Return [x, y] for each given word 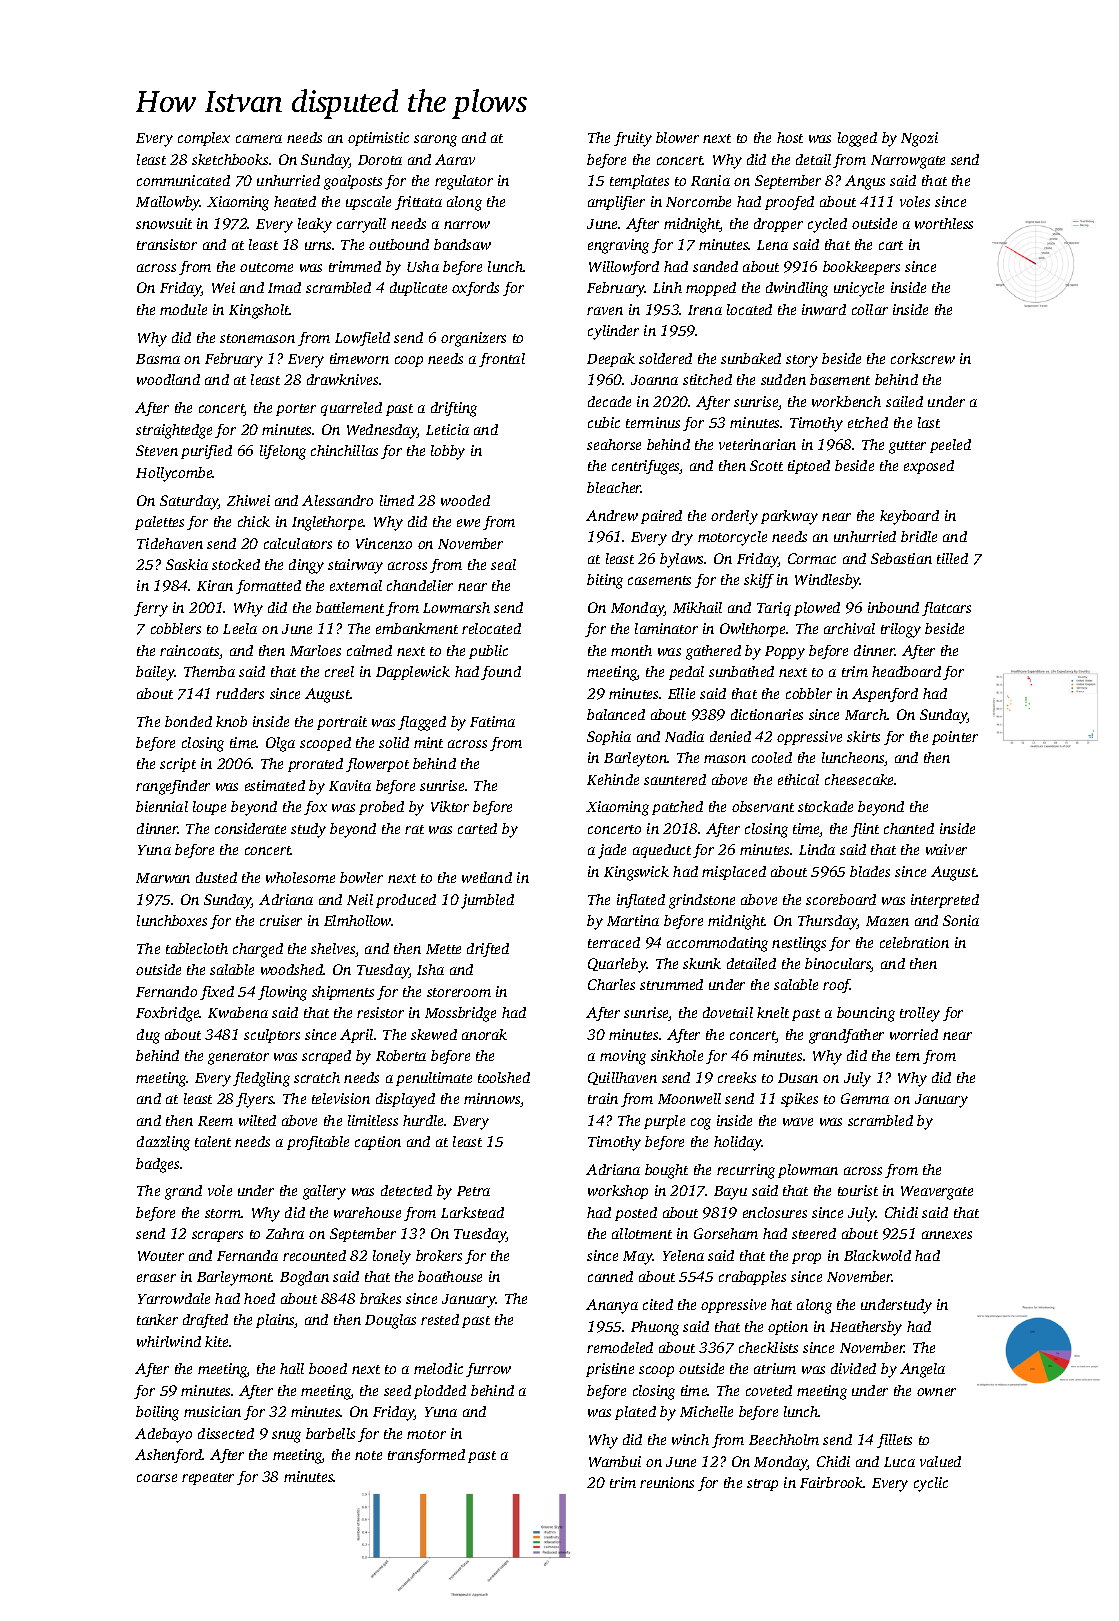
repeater [208, 1479]
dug [148, 1036]
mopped [711, 289]
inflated [641, 901]
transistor [167, 244]
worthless [944, 223]
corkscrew [923, 358]
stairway [355, 566]
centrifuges [646, 467]
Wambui [615, 1461]
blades [870, 871]
